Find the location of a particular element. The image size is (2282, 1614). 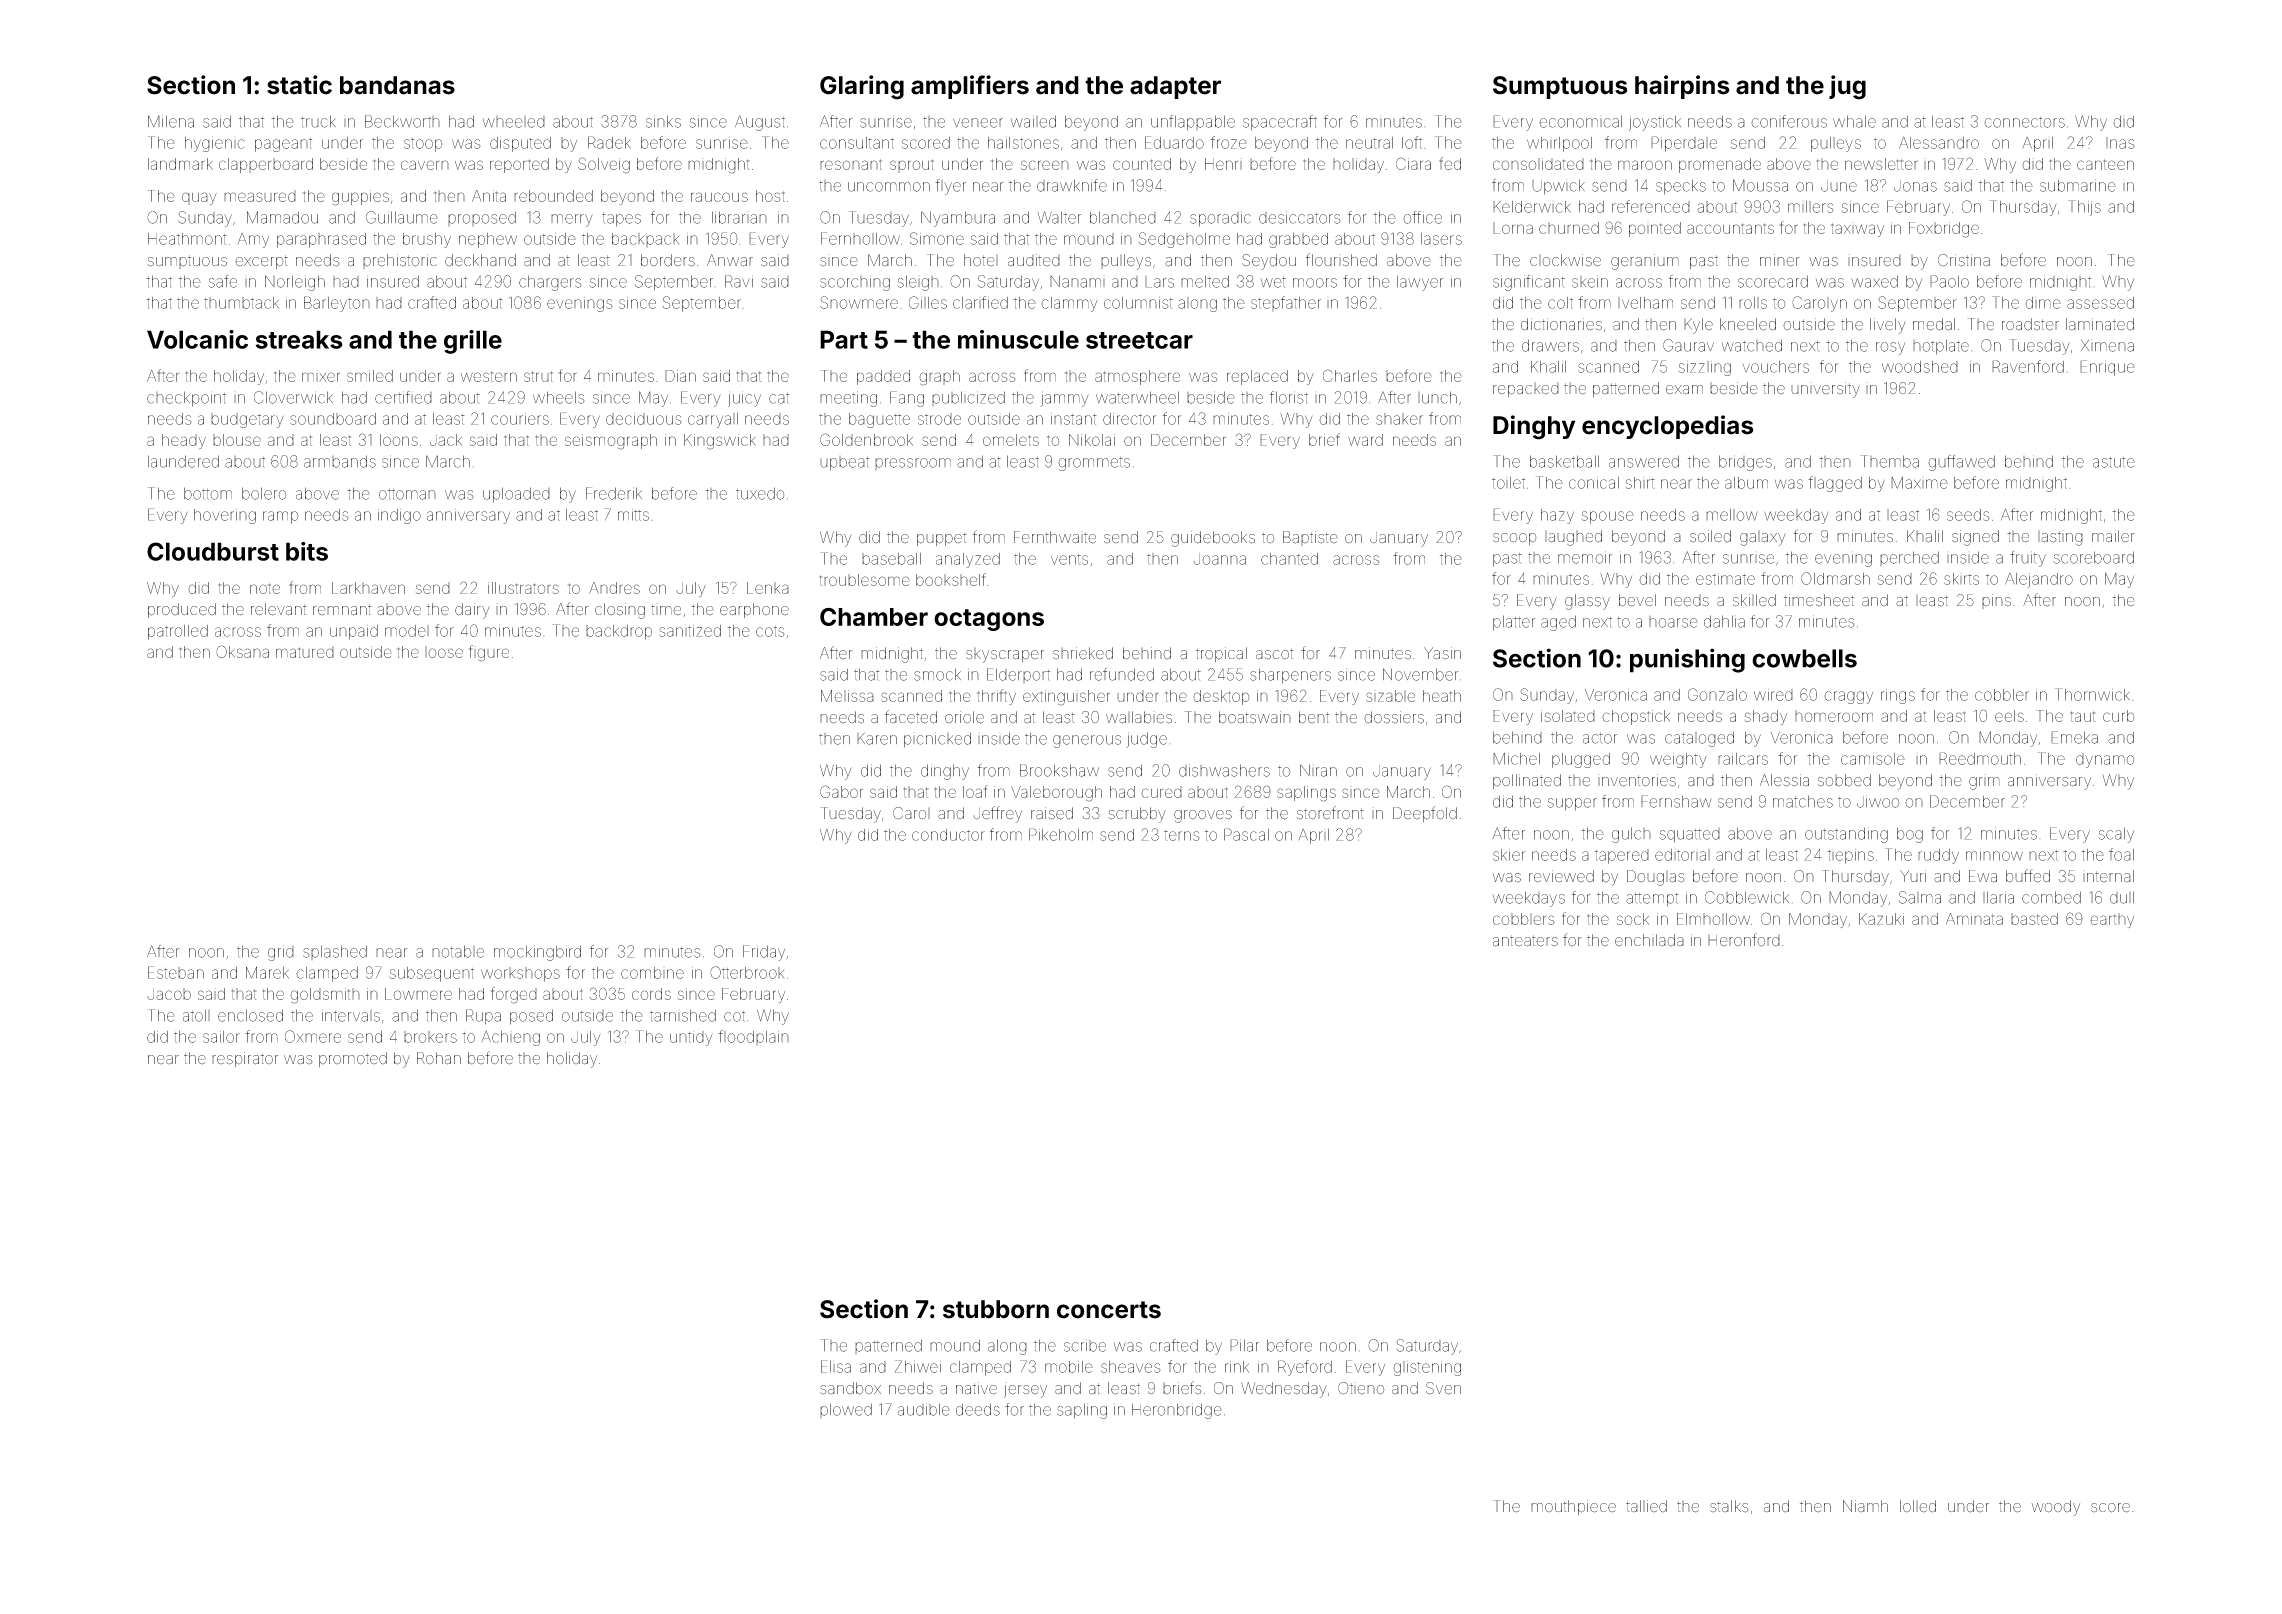

amplifiers is located at coordinates (970, 87).
